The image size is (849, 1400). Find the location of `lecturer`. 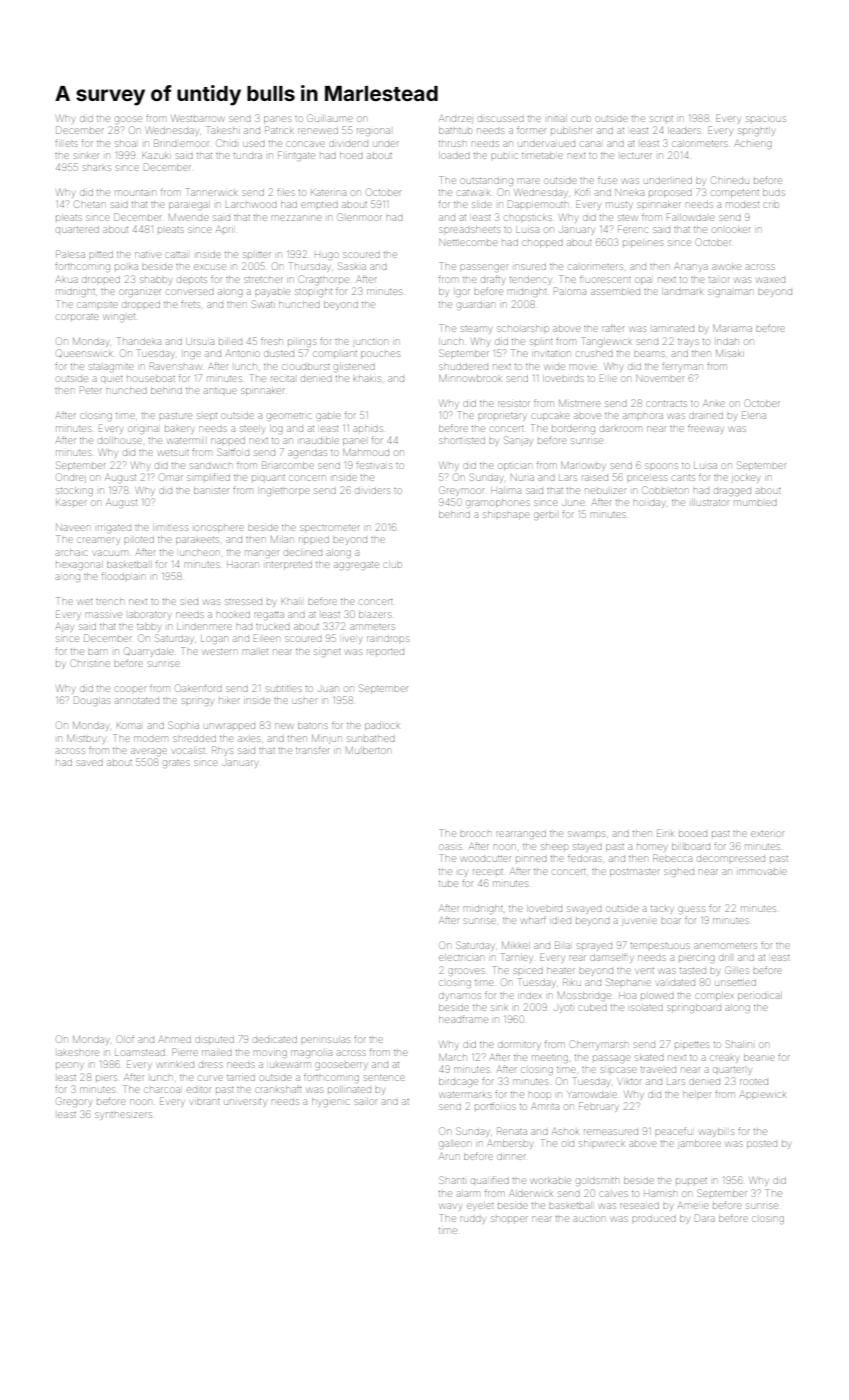

lecturer is located at coordinates (636, 156).
